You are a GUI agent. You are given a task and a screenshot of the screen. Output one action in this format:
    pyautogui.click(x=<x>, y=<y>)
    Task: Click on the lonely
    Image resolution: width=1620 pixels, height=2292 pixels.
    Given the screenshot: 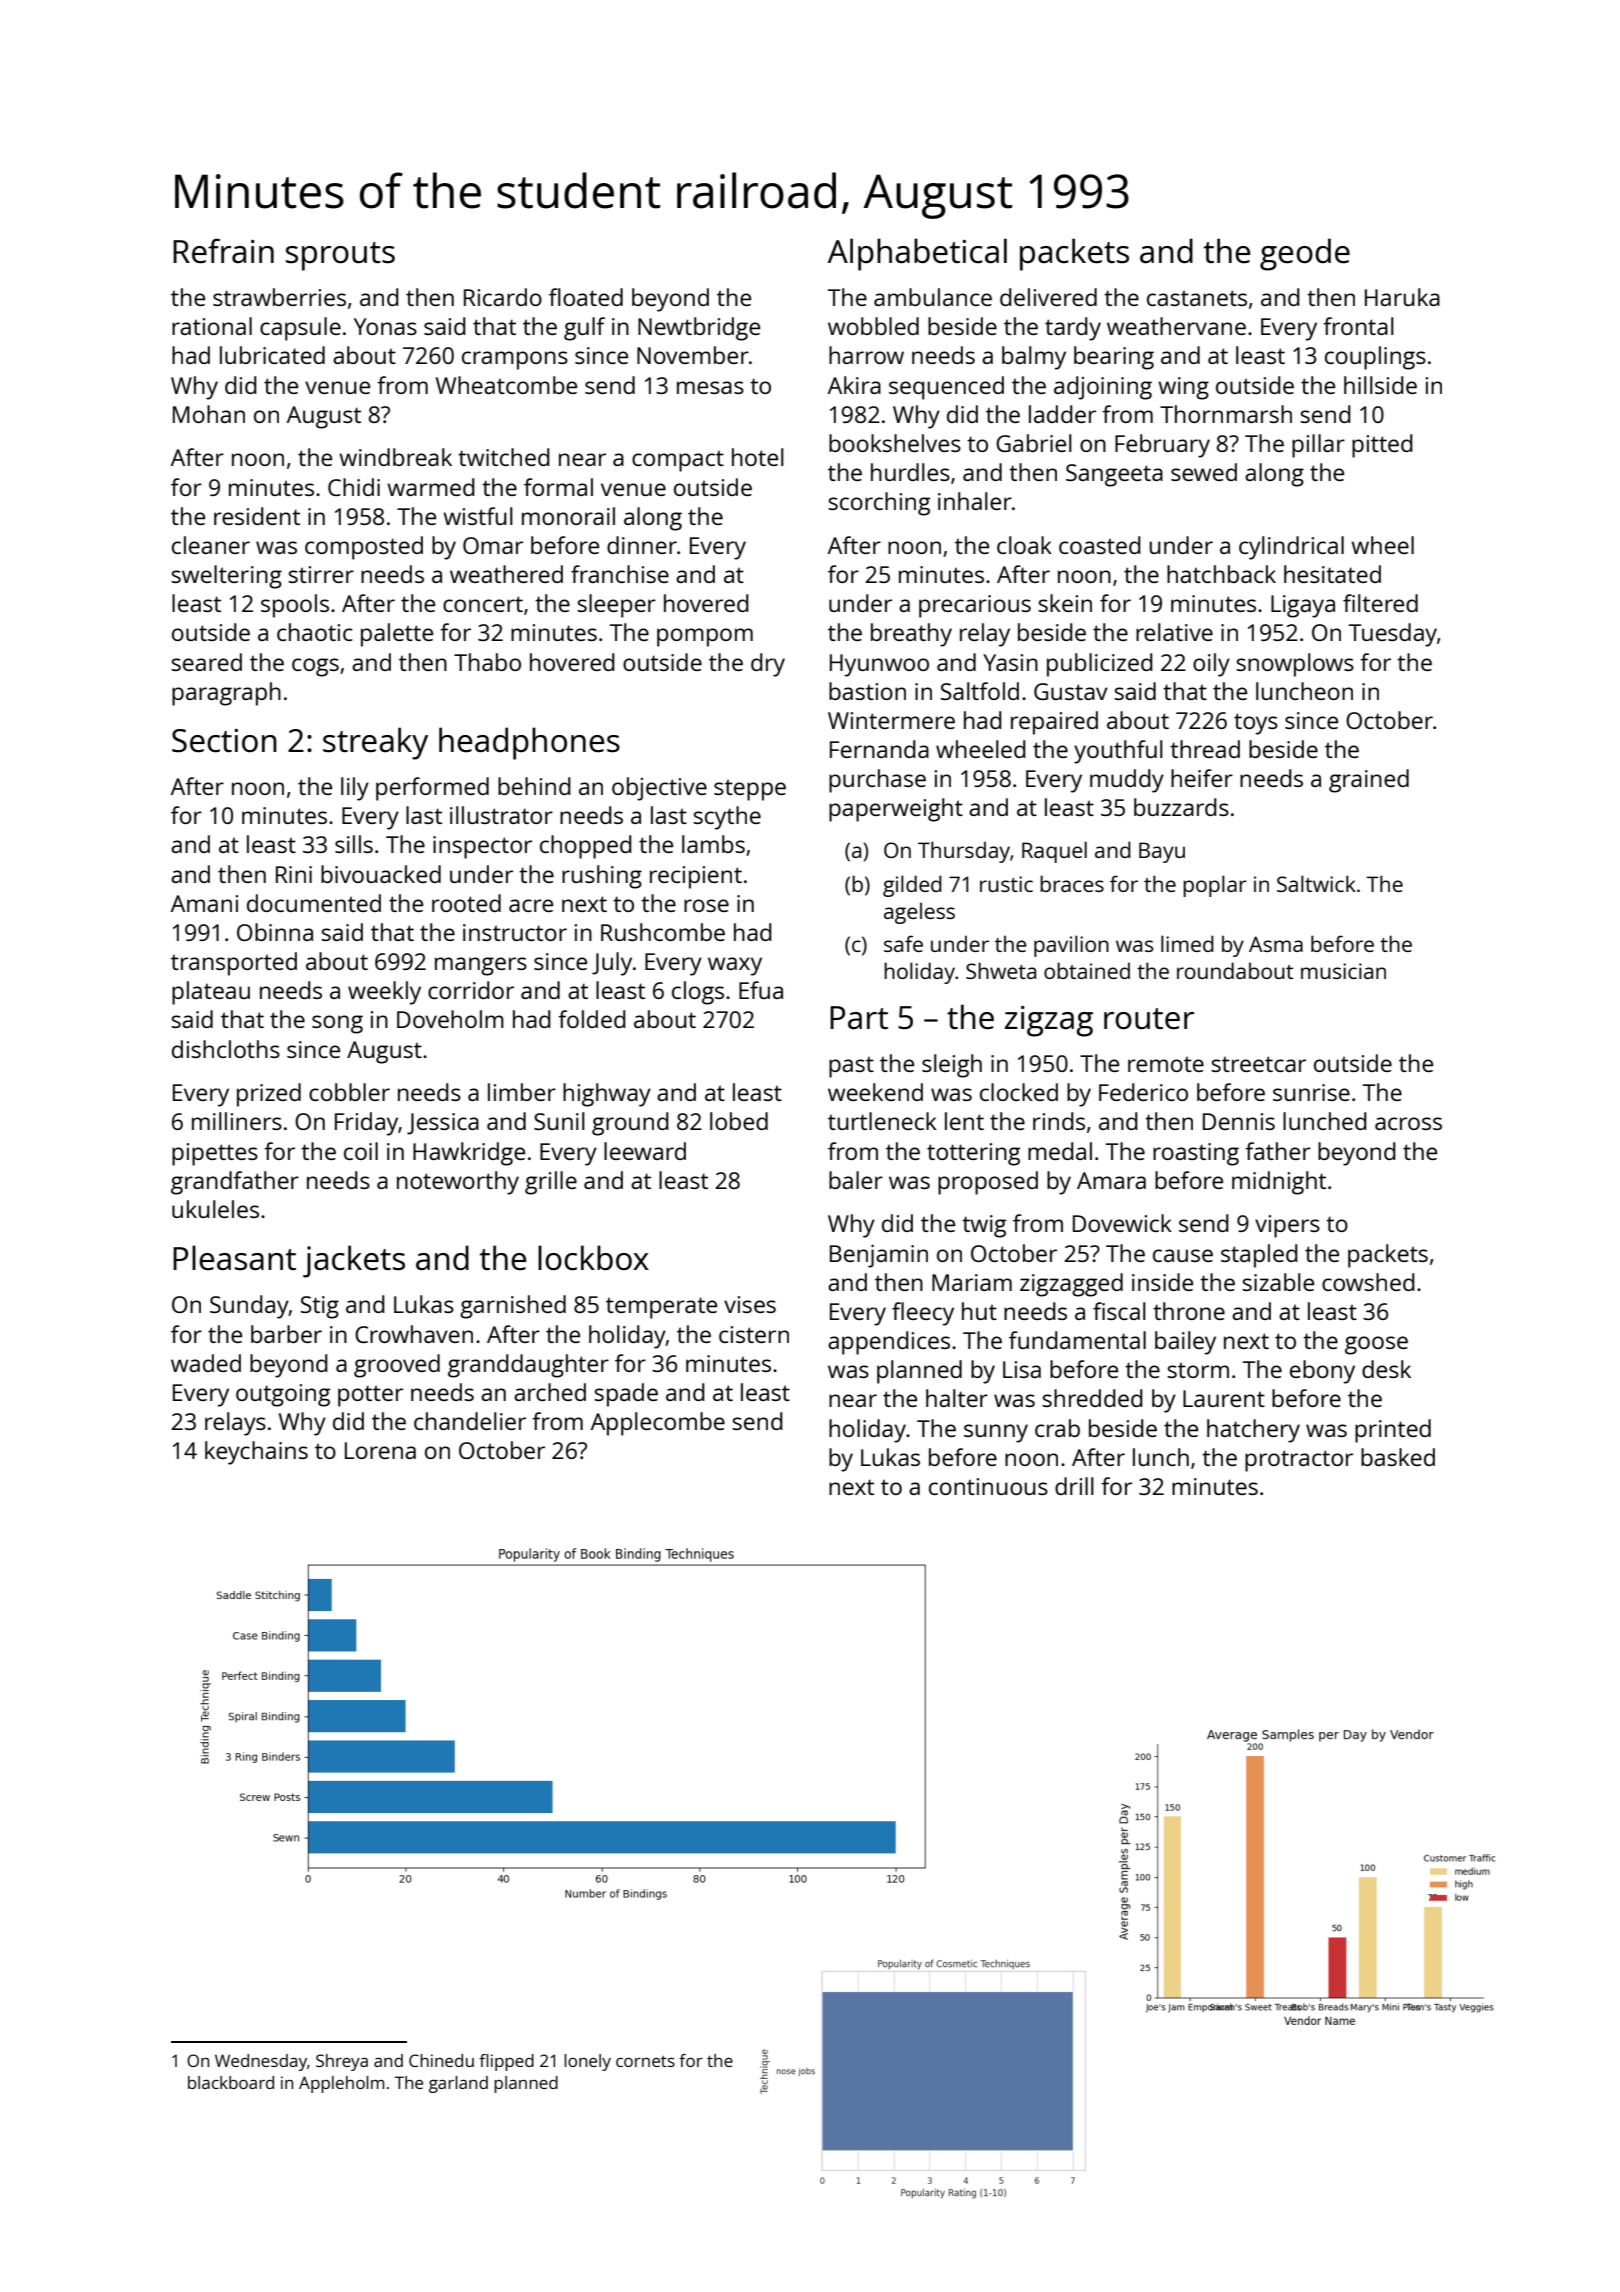 What is the action you would take?
    pyautogui.click(x=587, y=2062)
